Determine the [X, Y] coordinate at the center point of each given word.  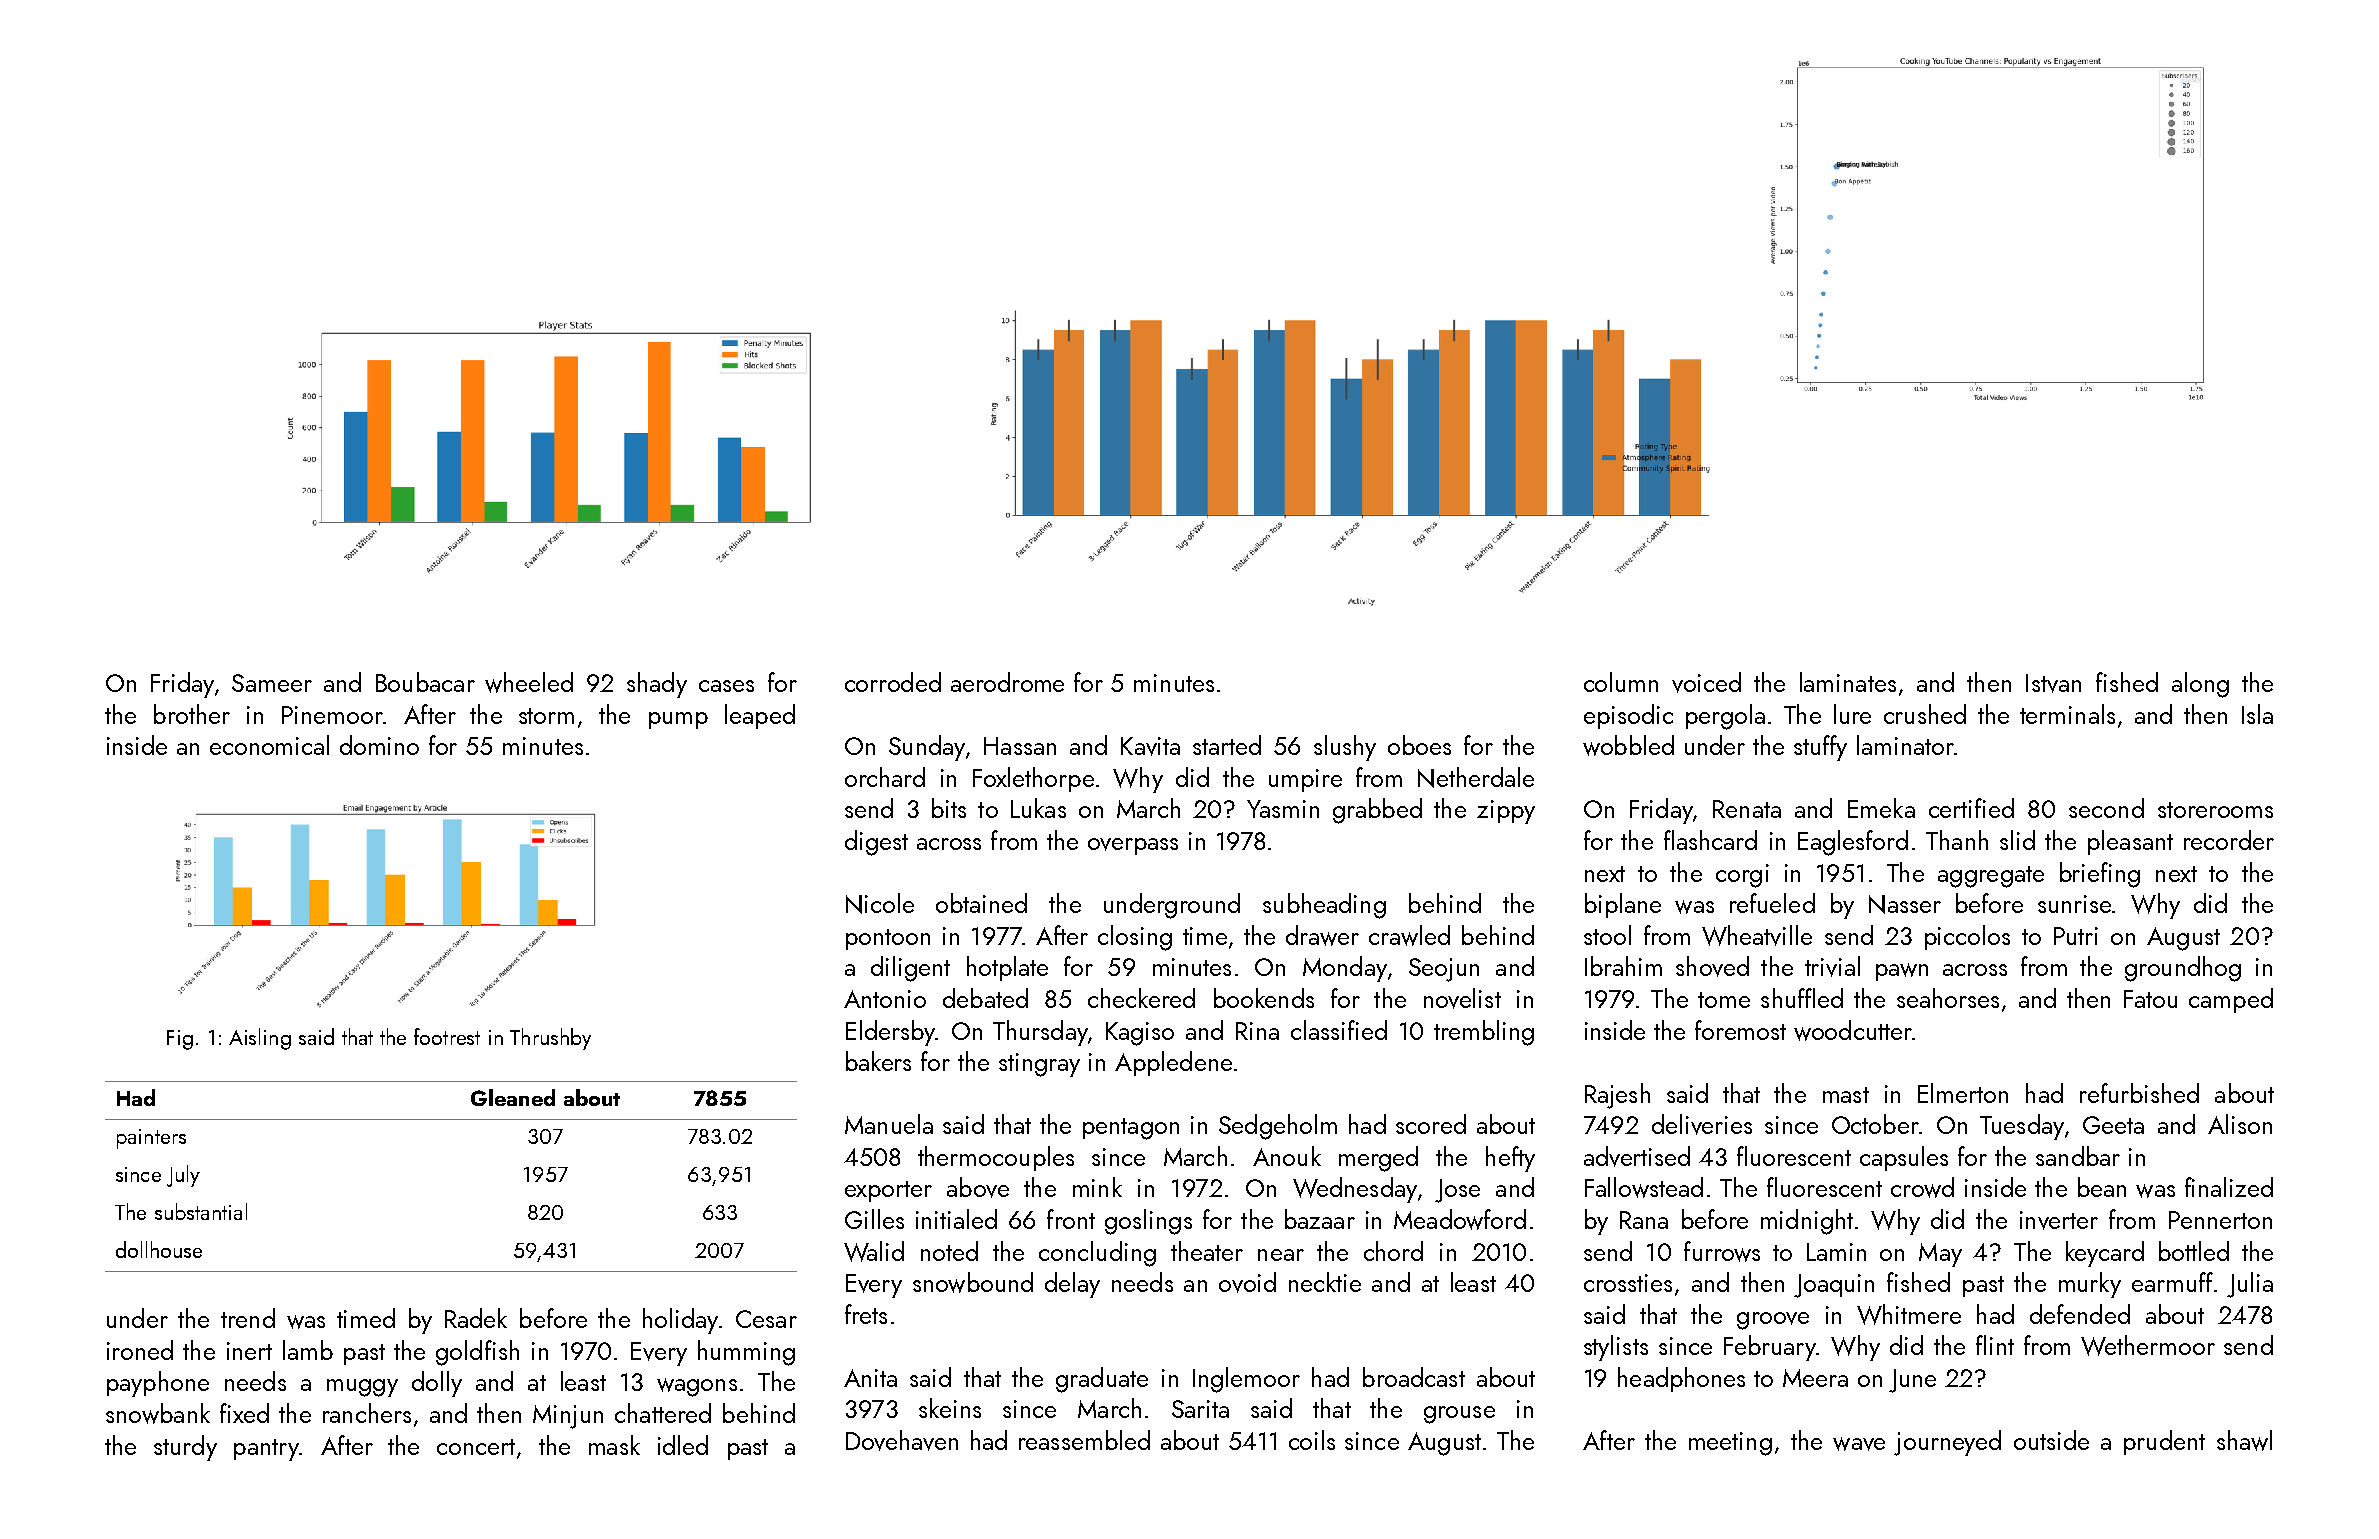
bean [2102, 1187]
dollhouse [159, 1249]
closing [1135, 938]
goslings [1148, 1222]
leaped [760, 716]
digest [876, 843]
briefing [2100, 875]
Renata [1747, 809]
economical [269, 745]
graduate [1102, 1380]
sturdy [185, 1448]
